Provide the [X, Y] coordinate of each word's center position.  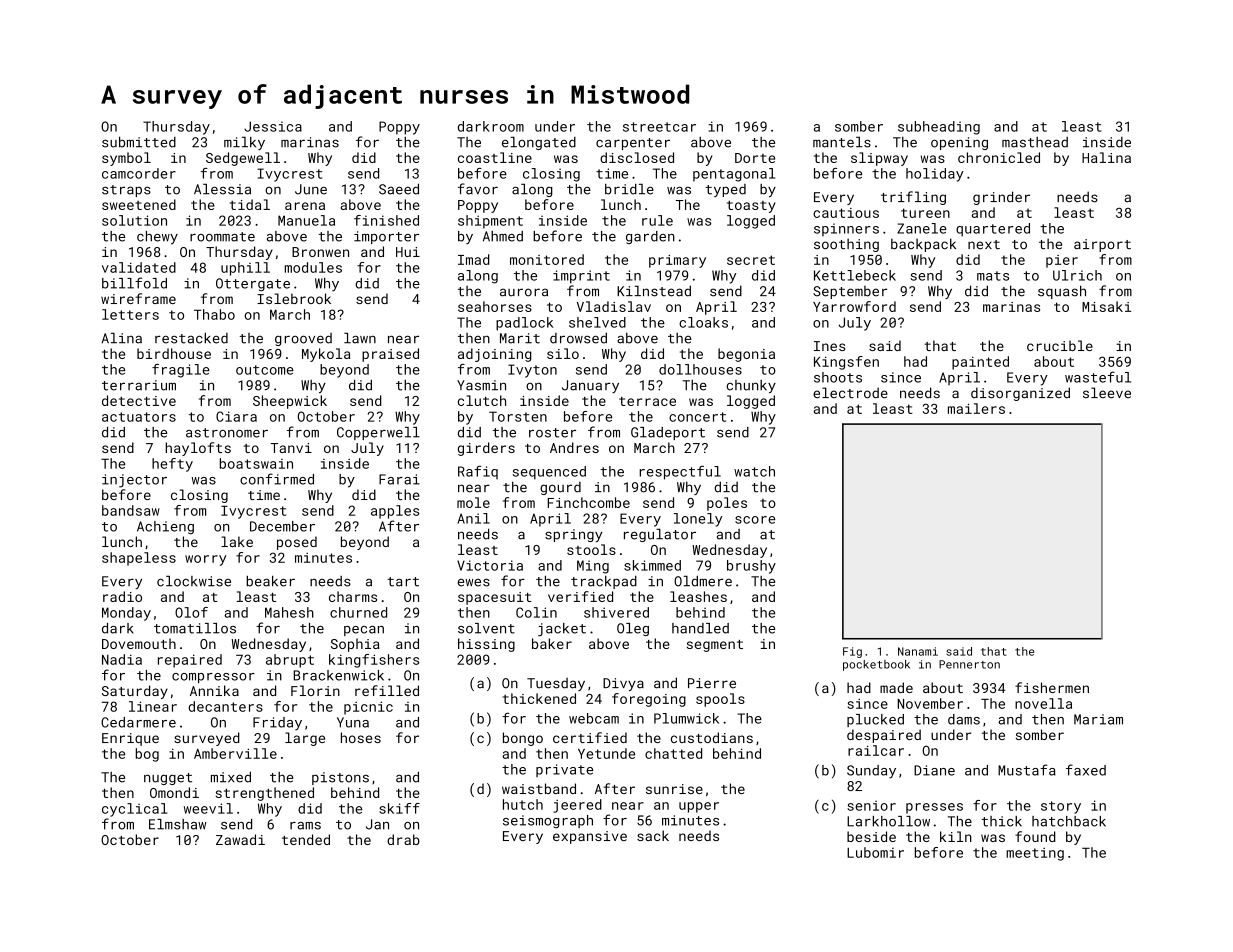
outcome [265, 370]
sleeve [1107, 392]
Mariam [1098, 719]
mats [993, 276]
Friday [277, 724]
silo [563, 353]
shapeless [139, 559]
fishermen [1052, 687]
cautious [846, 213]
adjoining [495, 355]
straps [126, 191]
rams [305, 826]
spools [720, 700]
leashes [698, 596]
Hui [408, 252]
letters [130, 314]
